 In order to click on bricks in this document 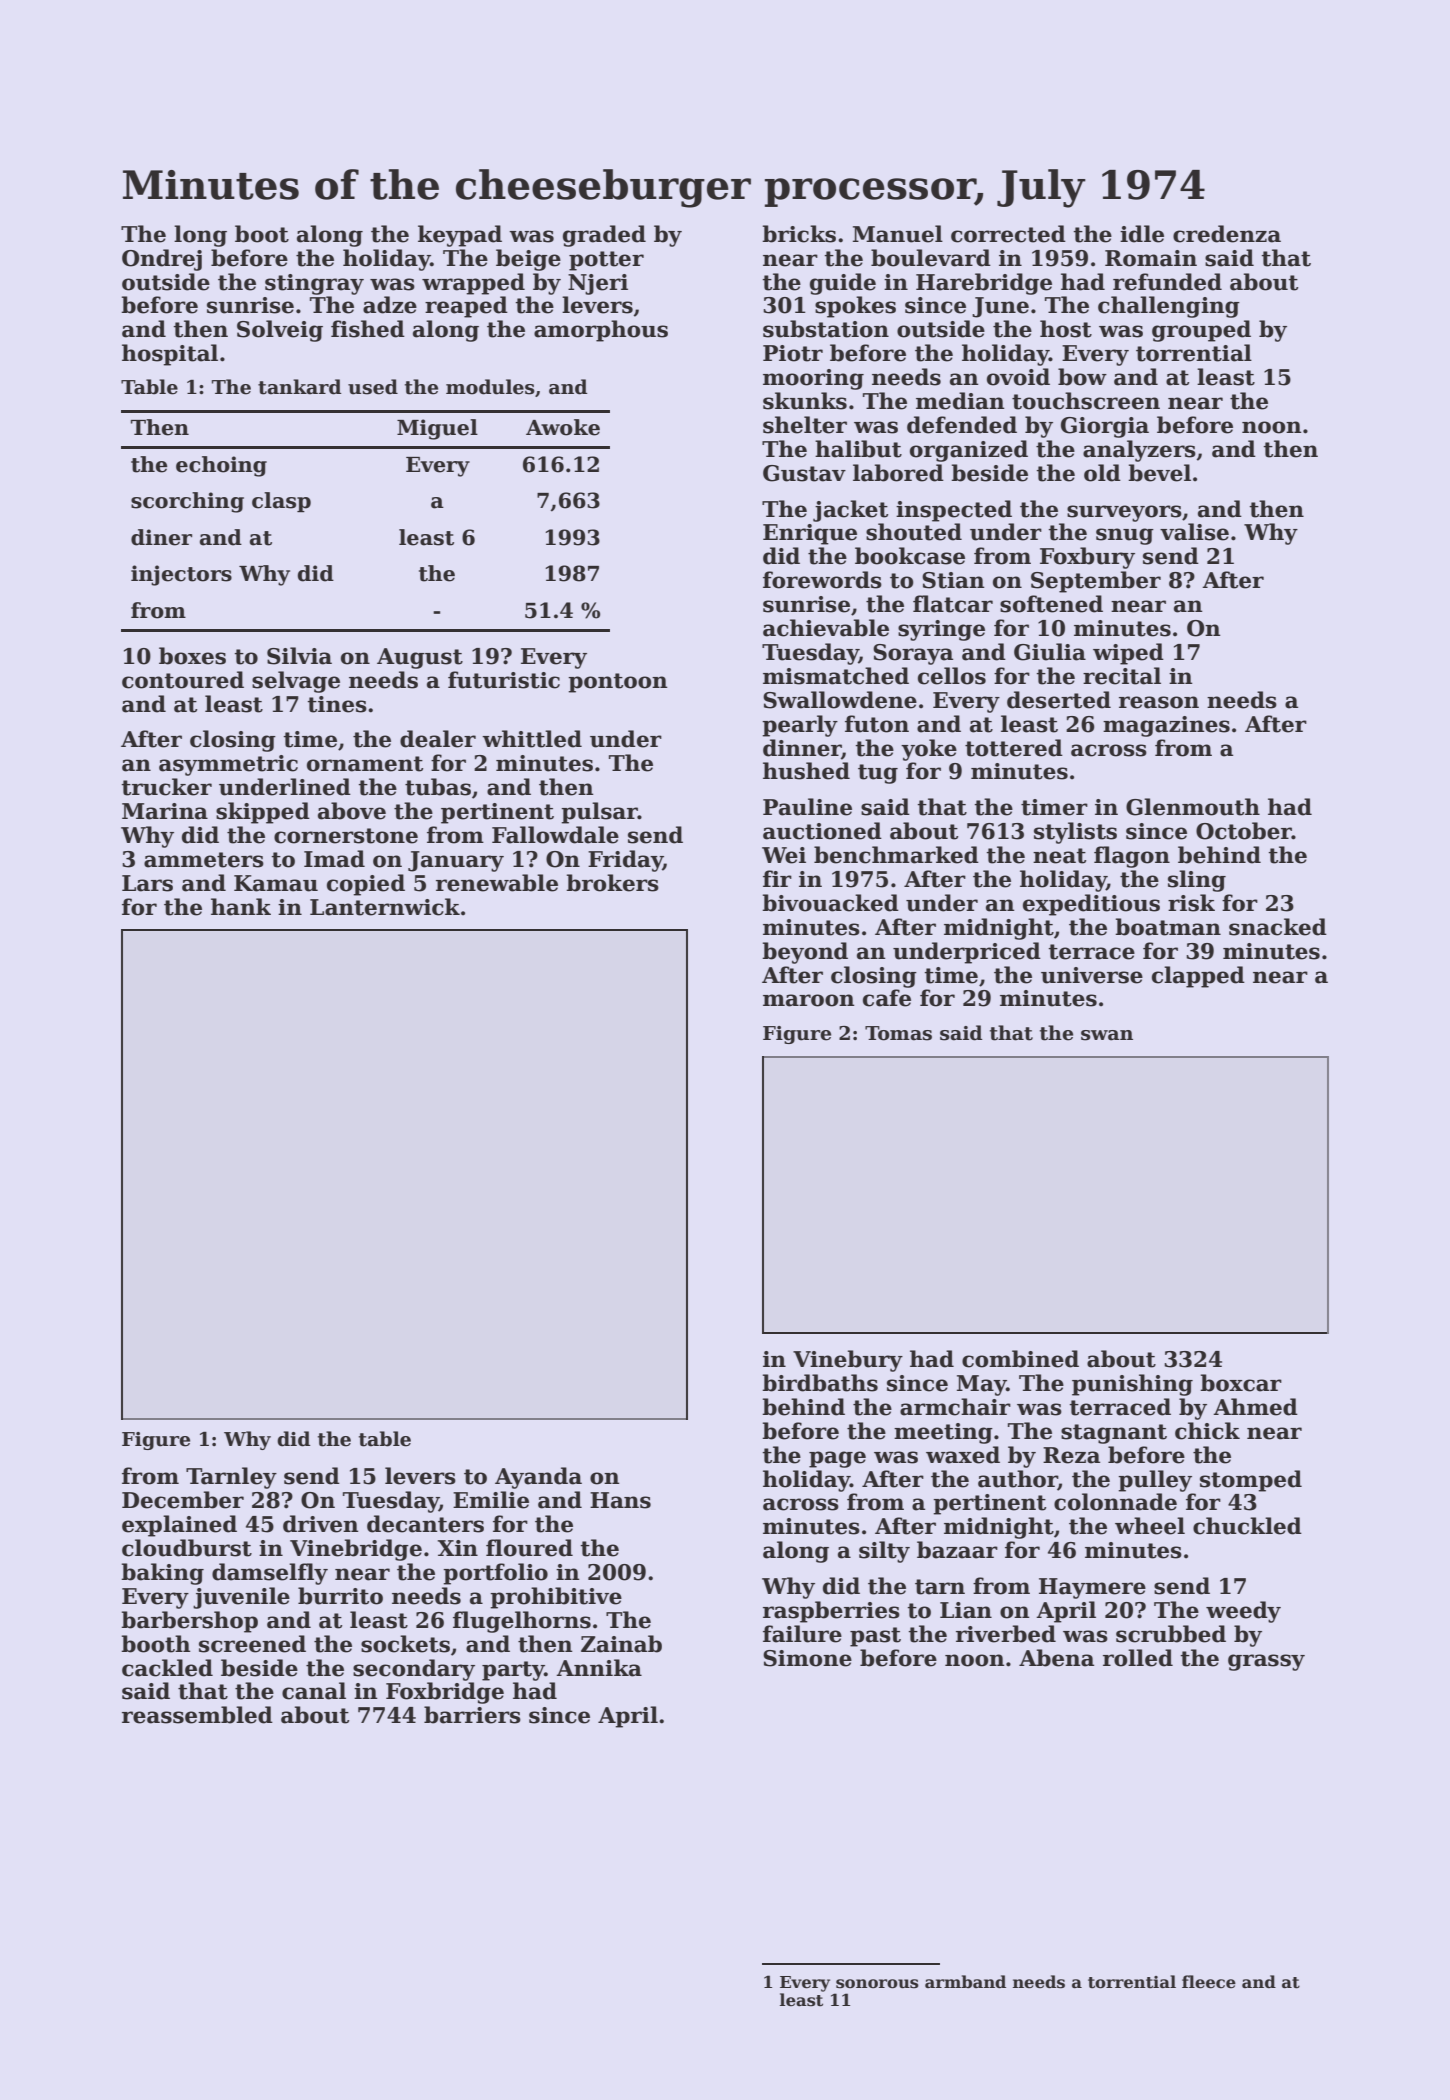, I will do `click(799, 234)`.
